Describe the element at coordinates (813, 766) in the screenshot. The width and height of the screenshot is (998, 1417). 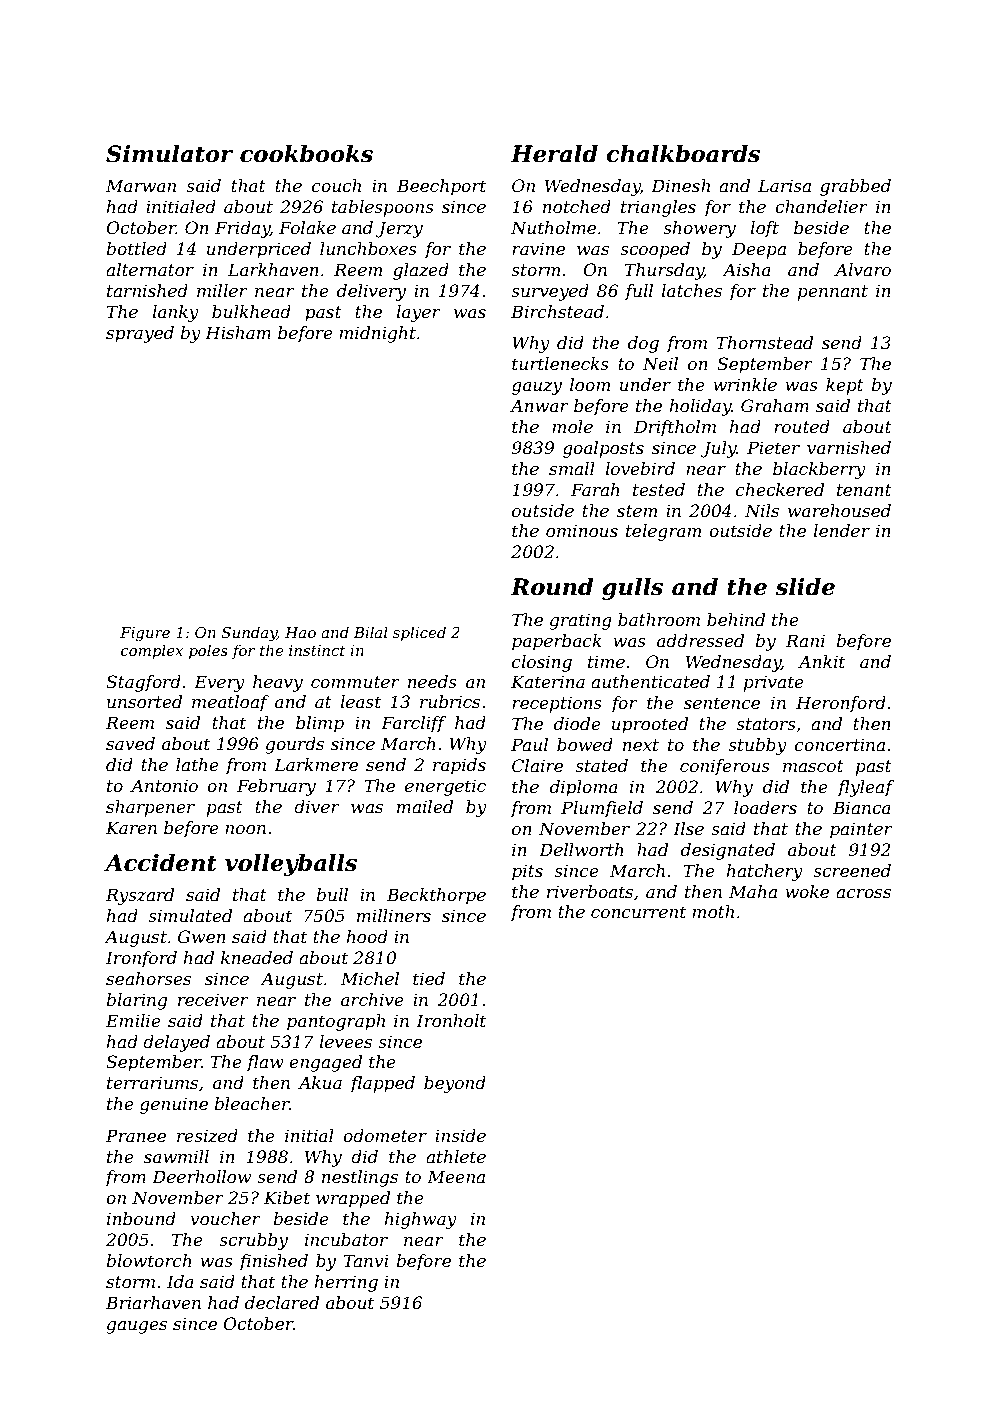
I see `mascot` at that location.
